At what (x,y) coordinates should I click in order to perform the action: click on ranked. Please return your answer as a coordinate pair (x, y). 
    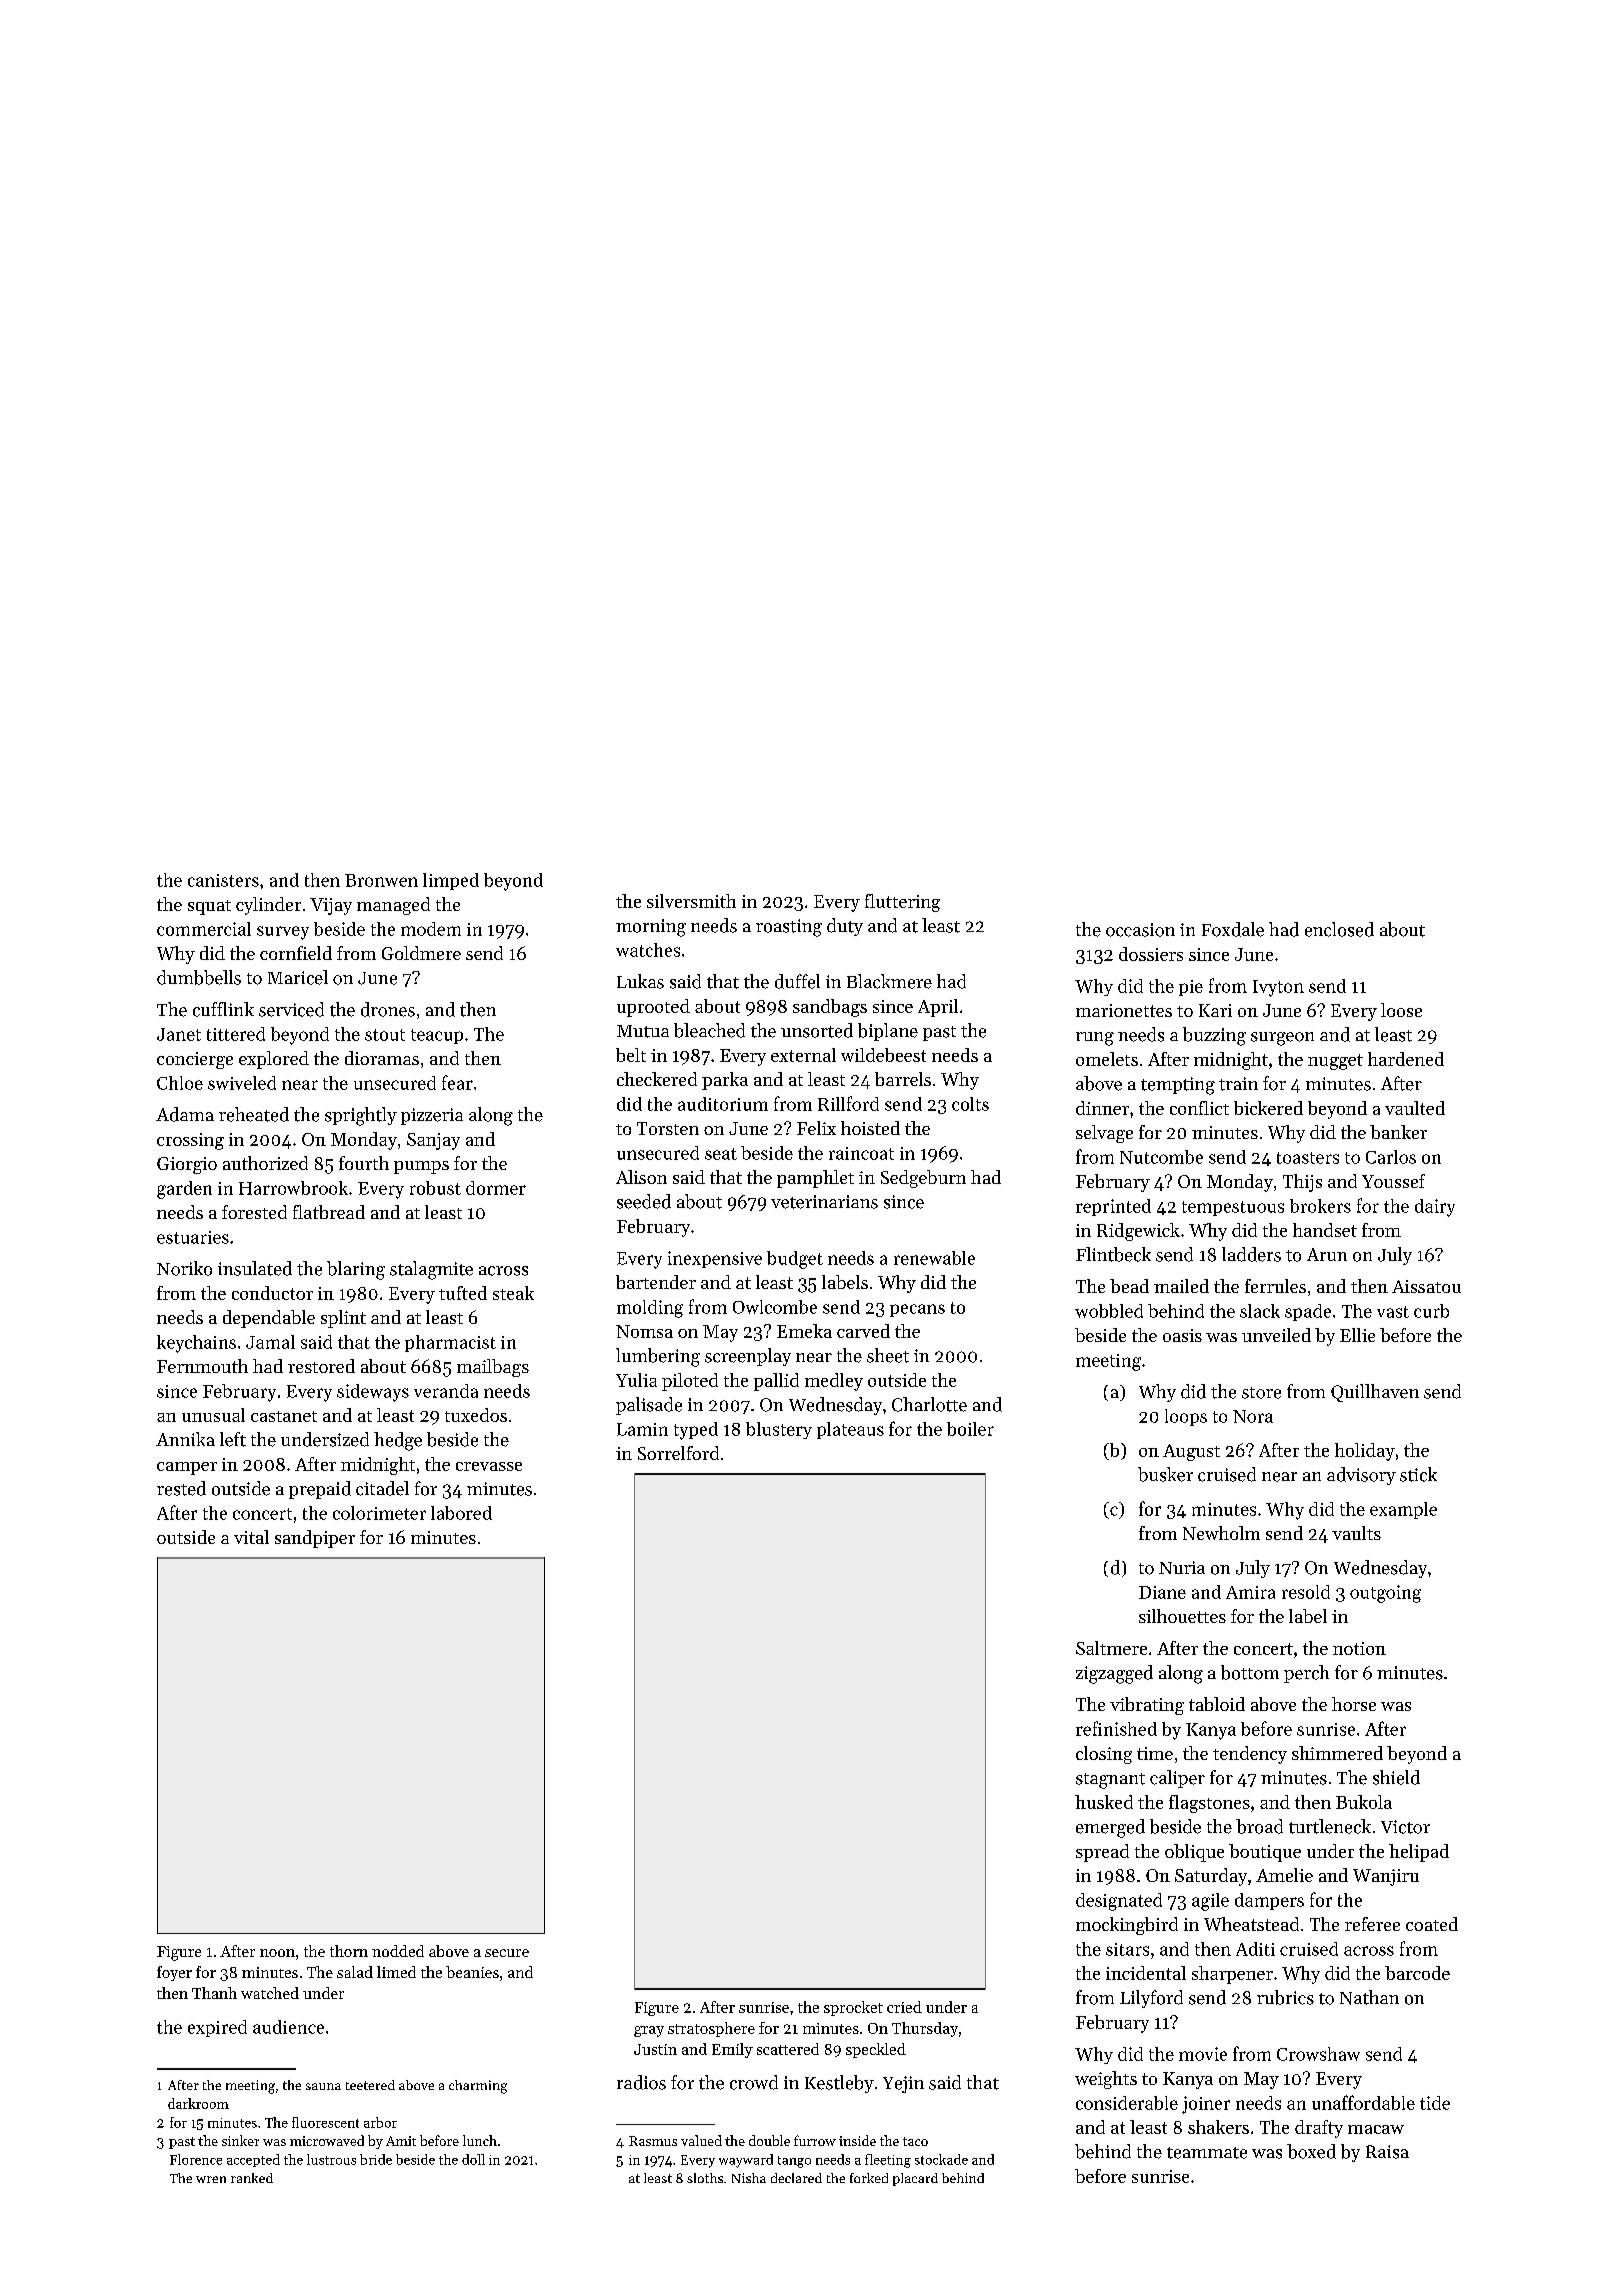
    Looking at the image, I should click on (252, 2178).
